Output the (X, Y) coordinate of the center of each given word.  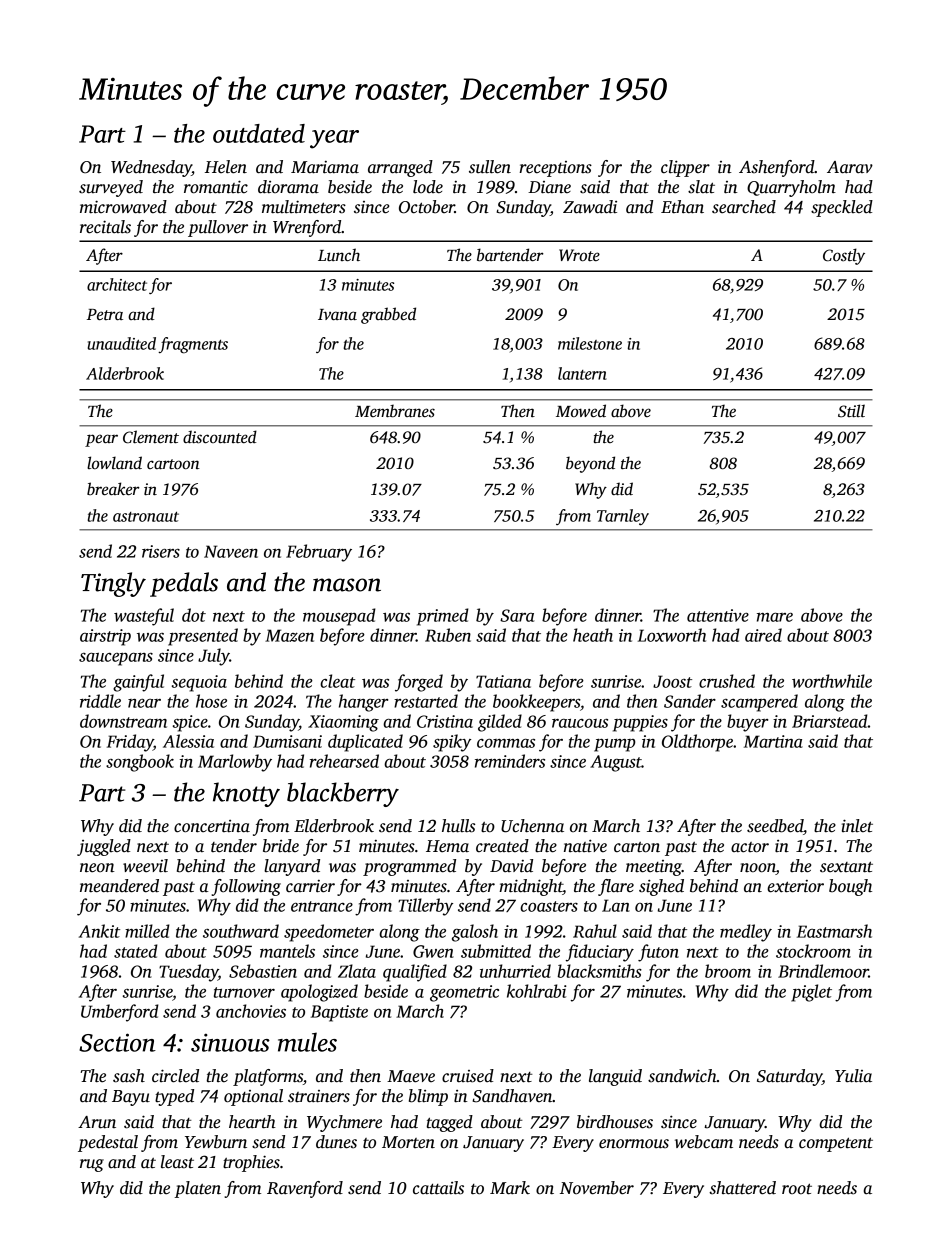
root (797, 1189)
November (597, 1188)
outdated (259, 133)
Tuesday (188, 973)
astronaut (146, 517)
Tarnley (623, 517)
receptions (556, 169)
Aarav (850, 167)
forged (419, 683)
